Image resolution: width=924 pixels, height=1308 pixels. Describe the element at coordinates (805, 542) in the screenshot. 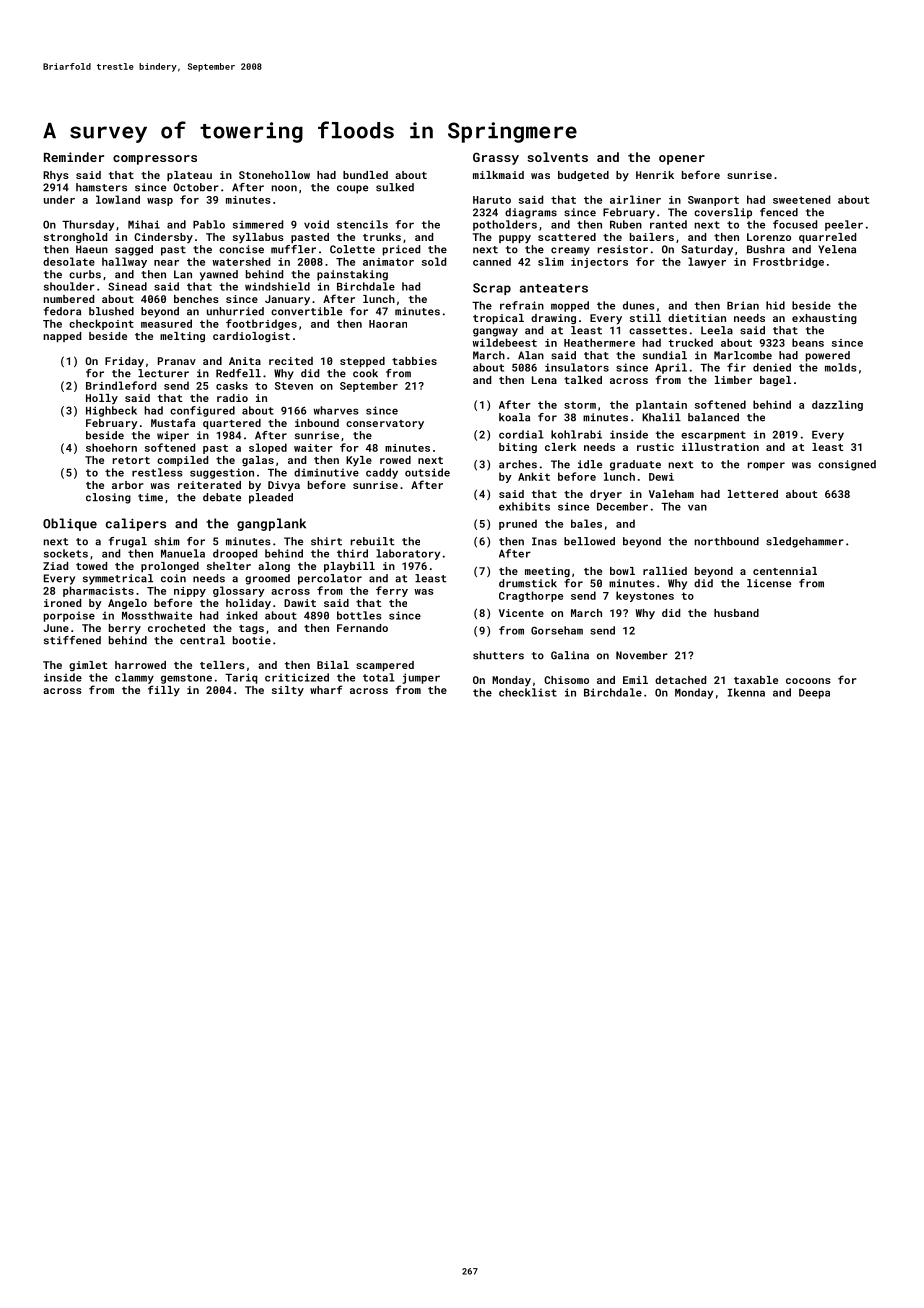

I see `sledgehammer` at that location.
